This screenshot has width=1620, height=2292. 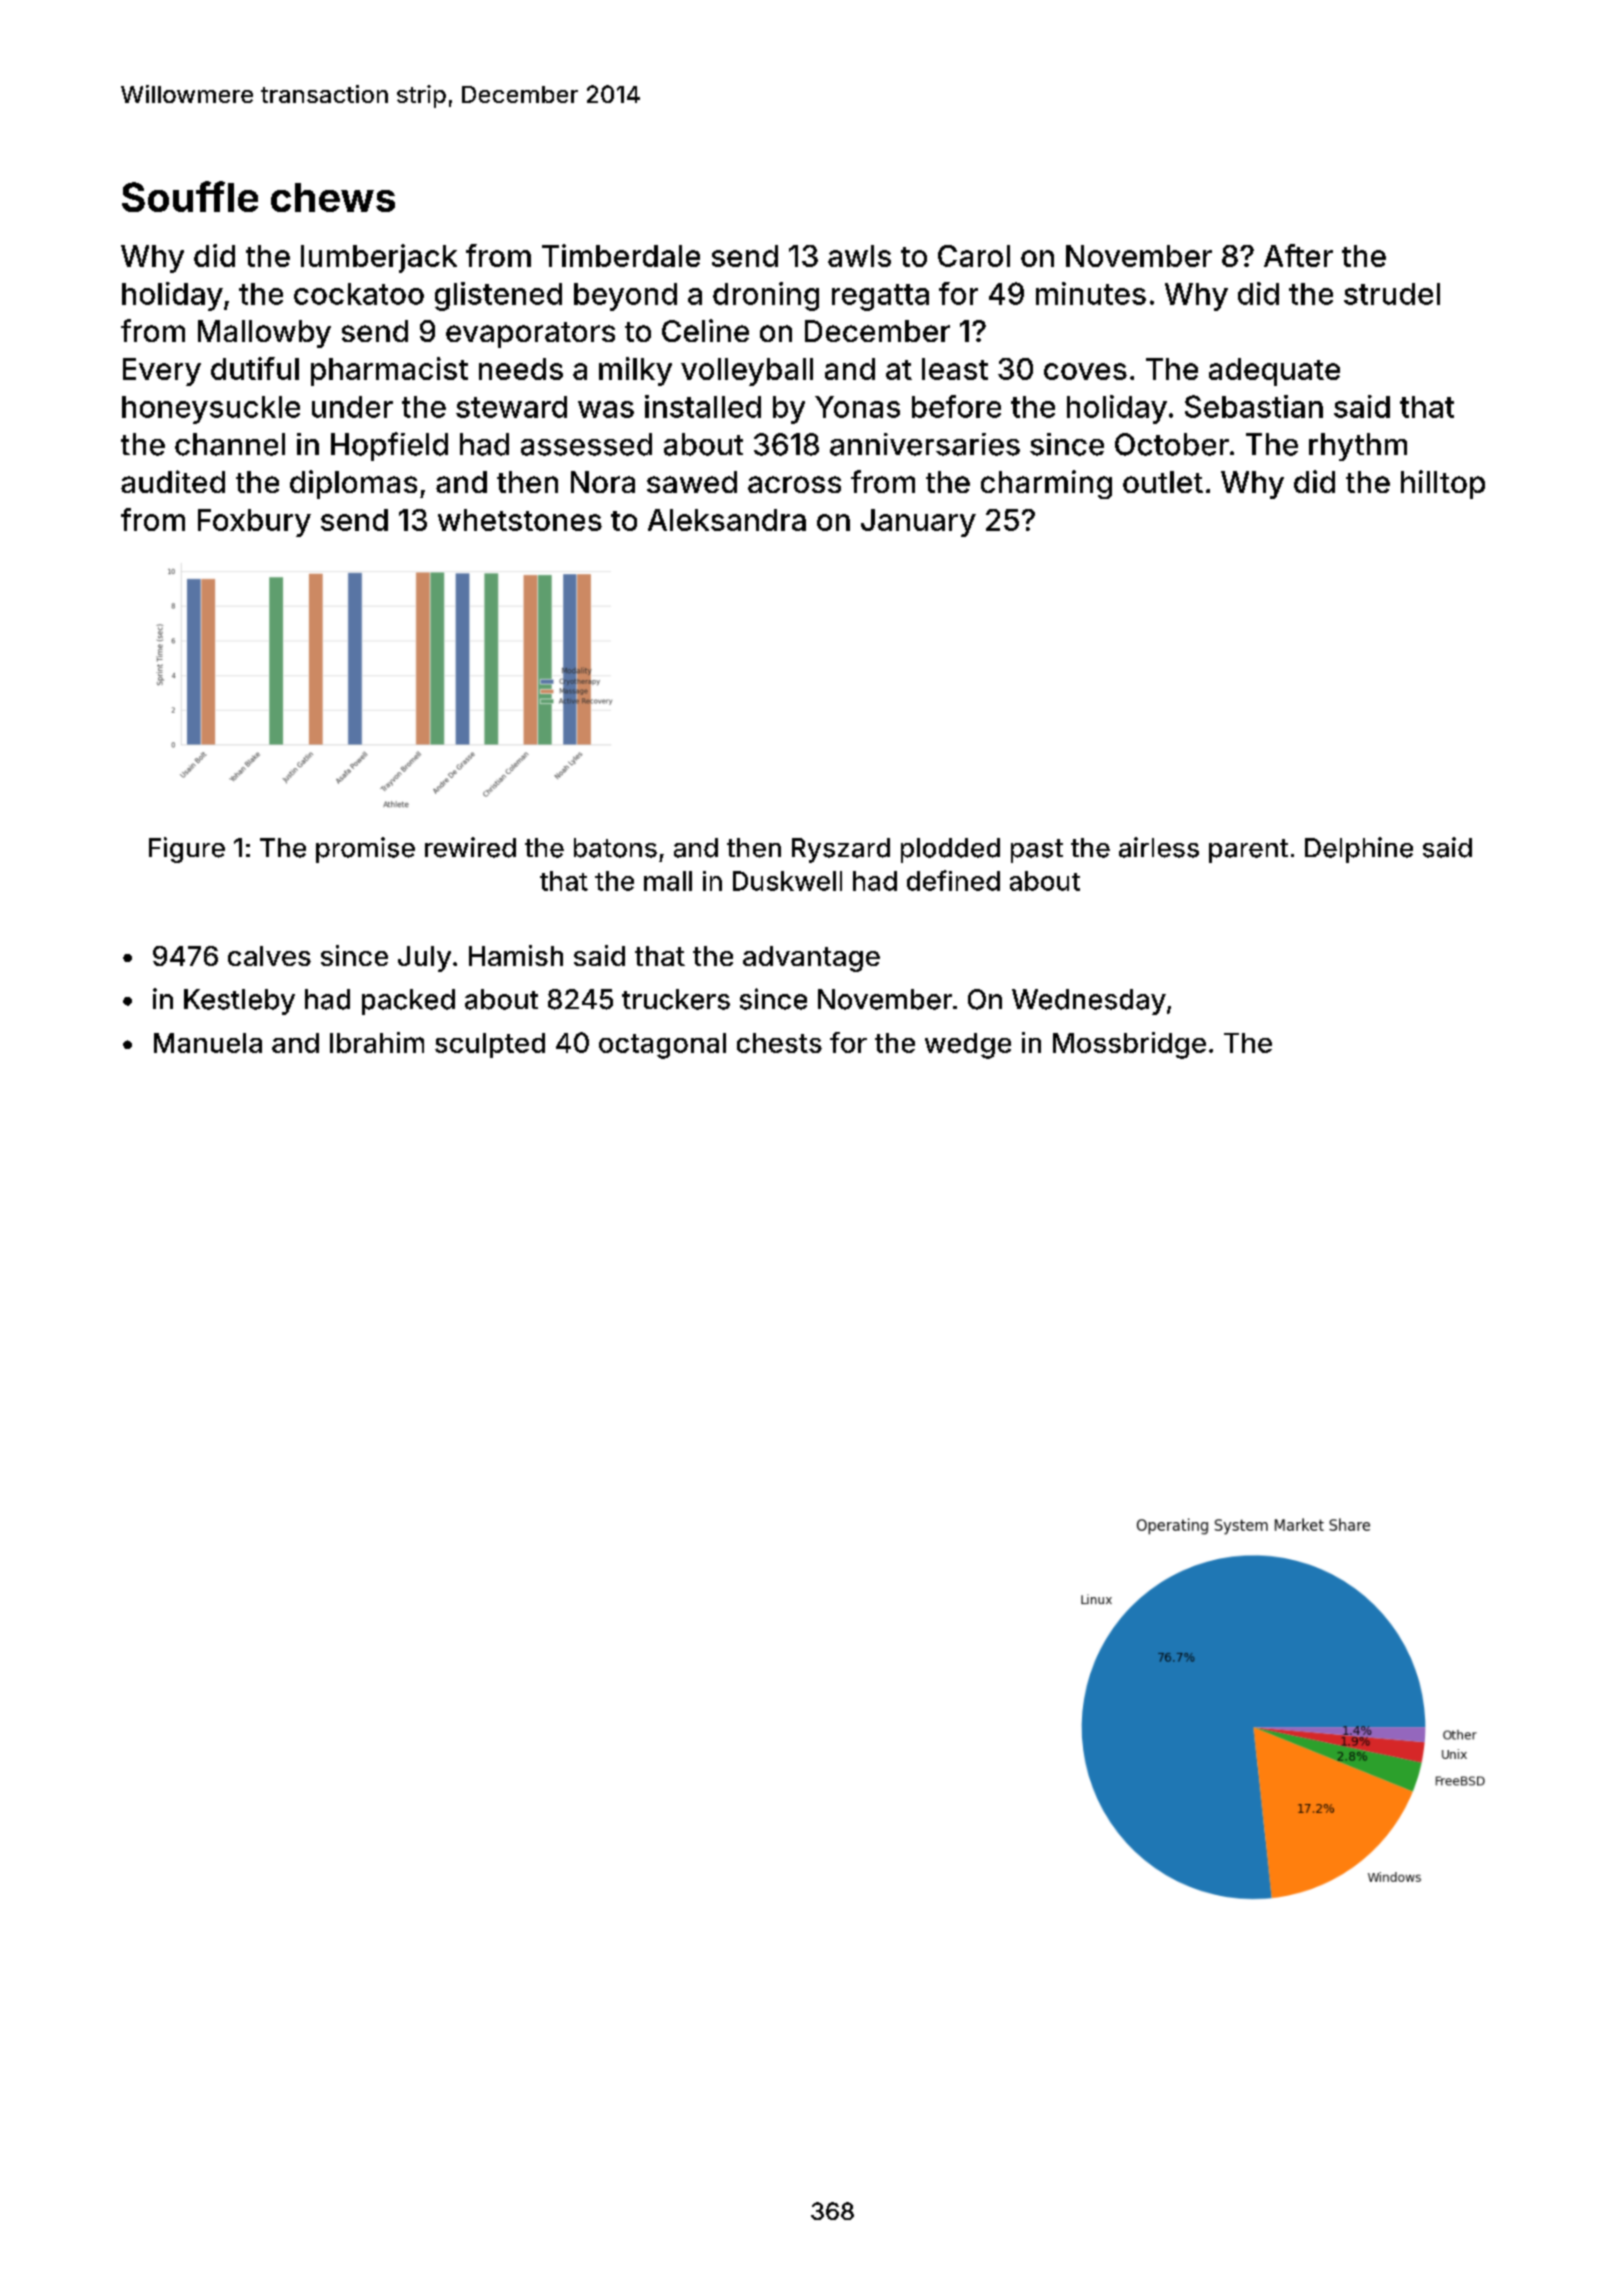 What do you see at coordinates (1298, 255) in the screenshot?
I see `After` at bounding box center [1298, 255].
